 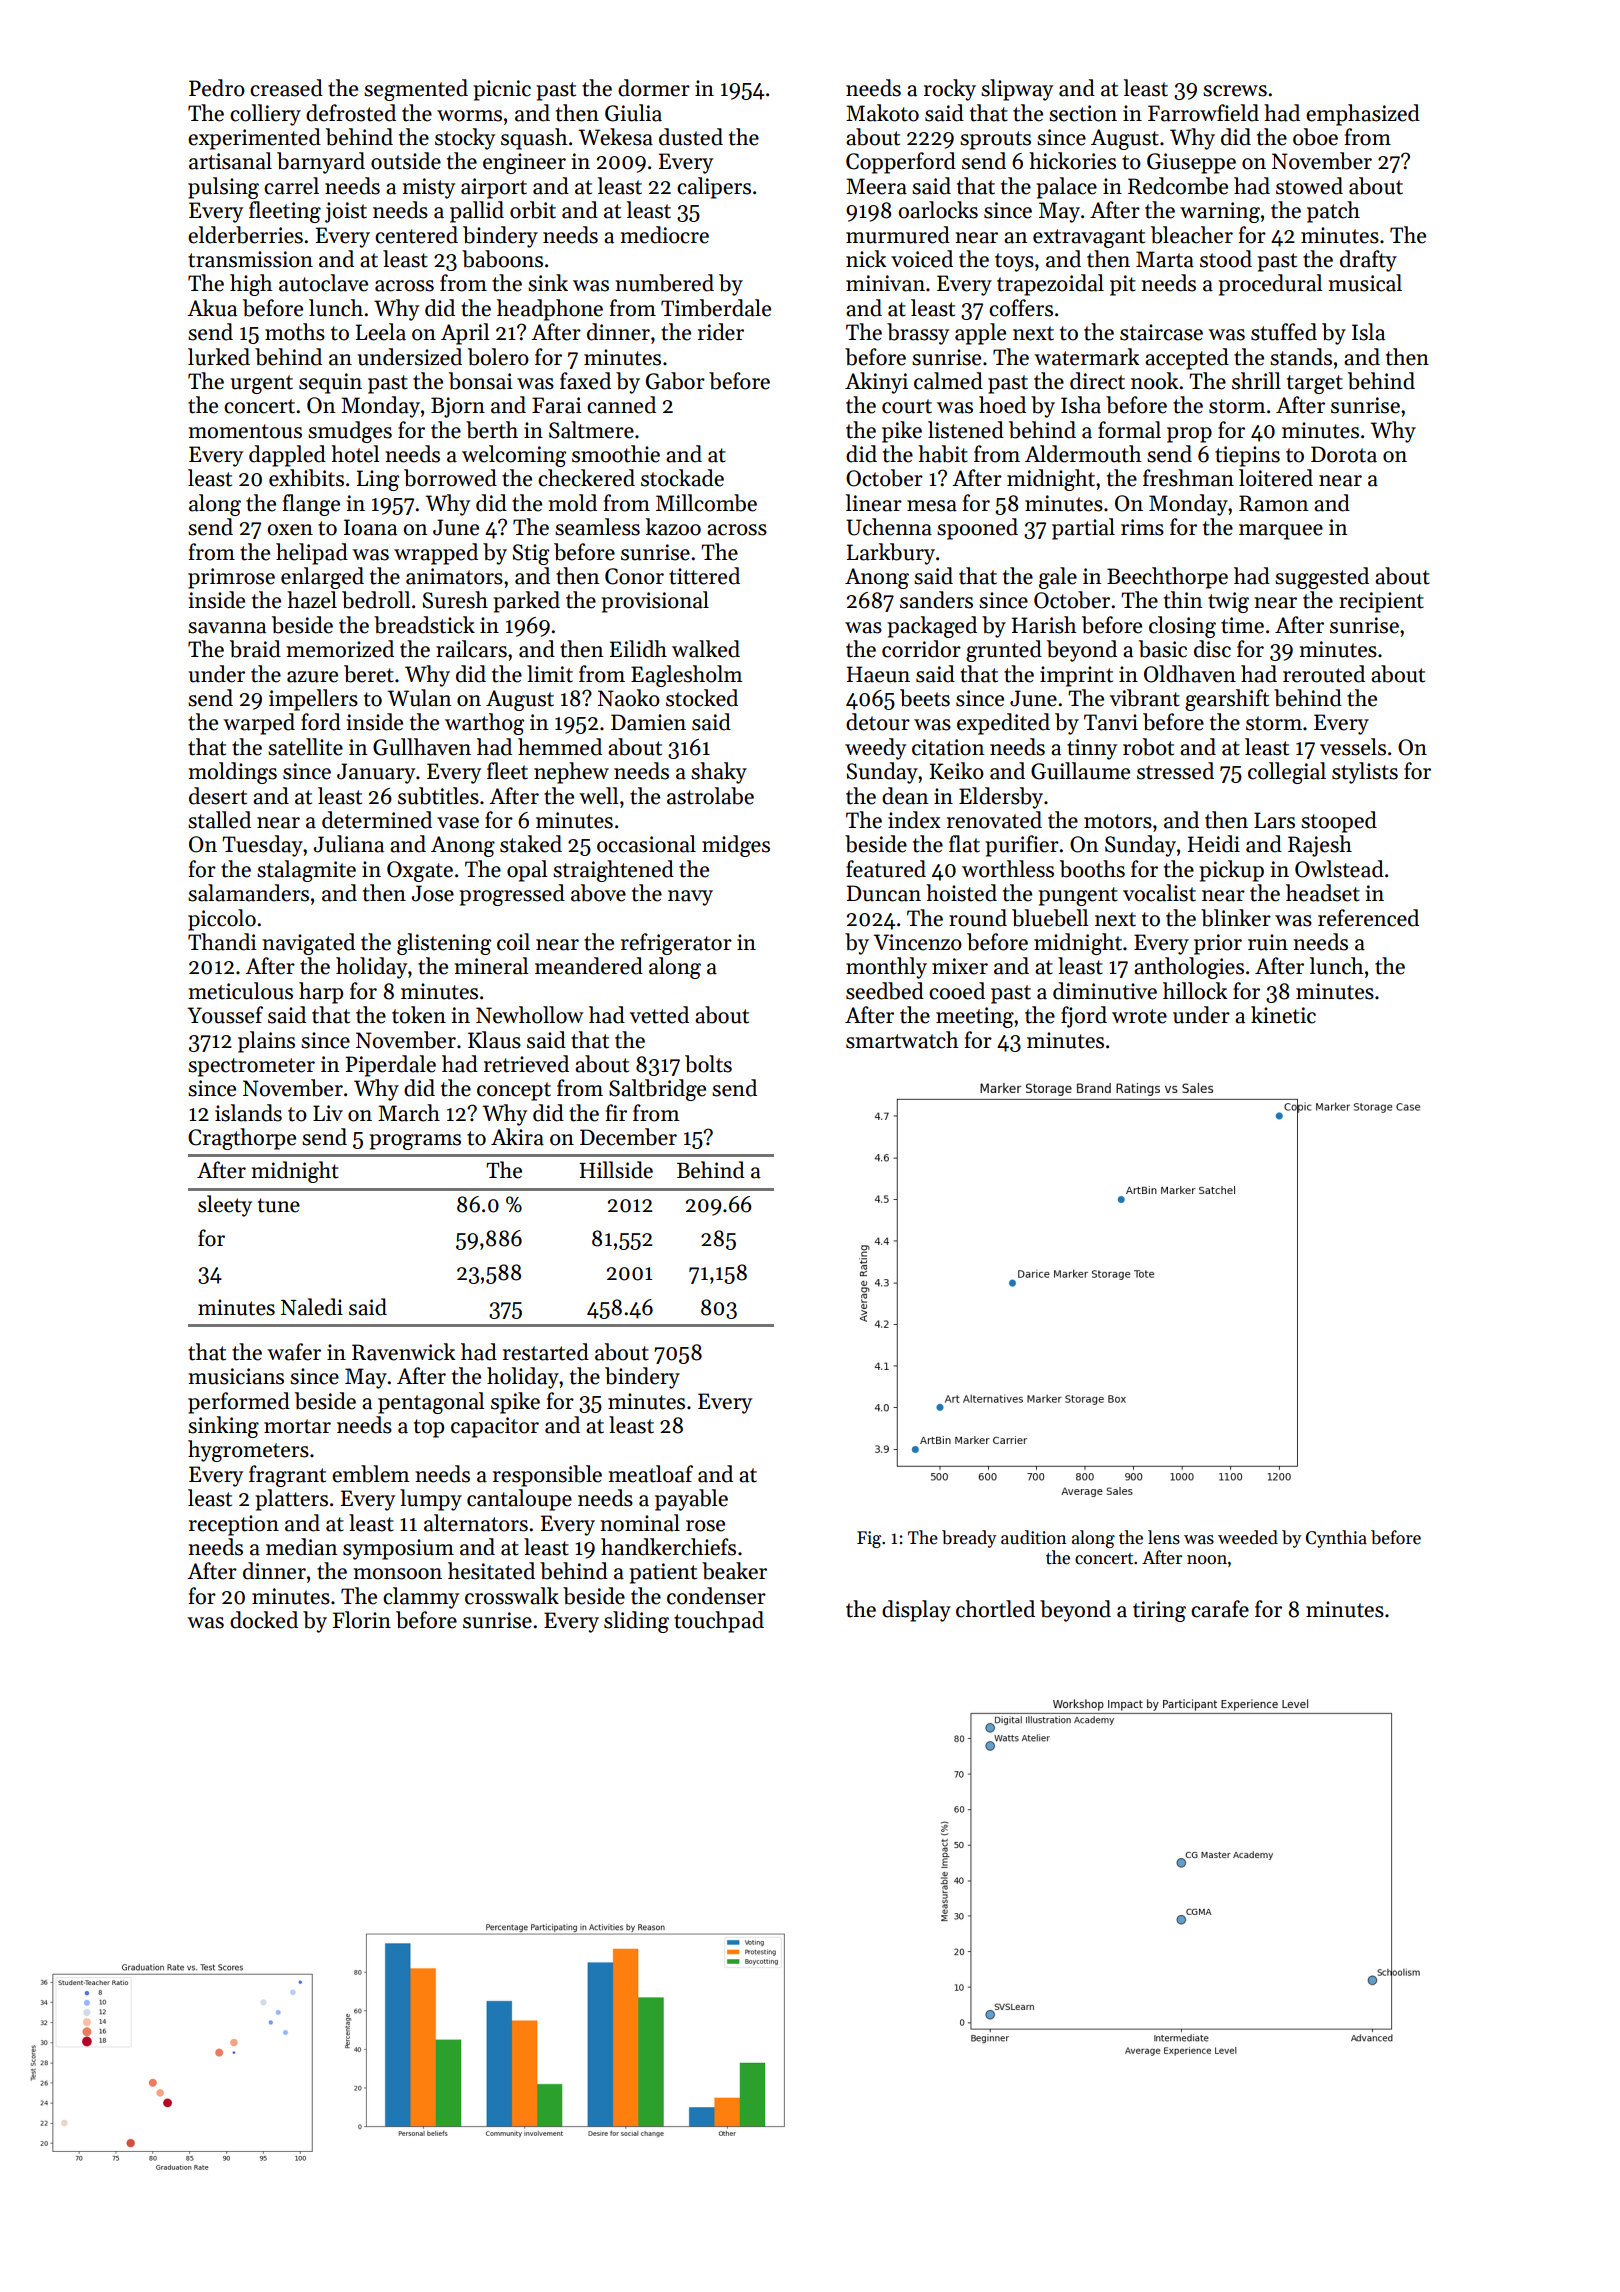 What do you see at coordinates (1235, 91) in the document?
I see `screws` at bounding box center [1235, 91].
